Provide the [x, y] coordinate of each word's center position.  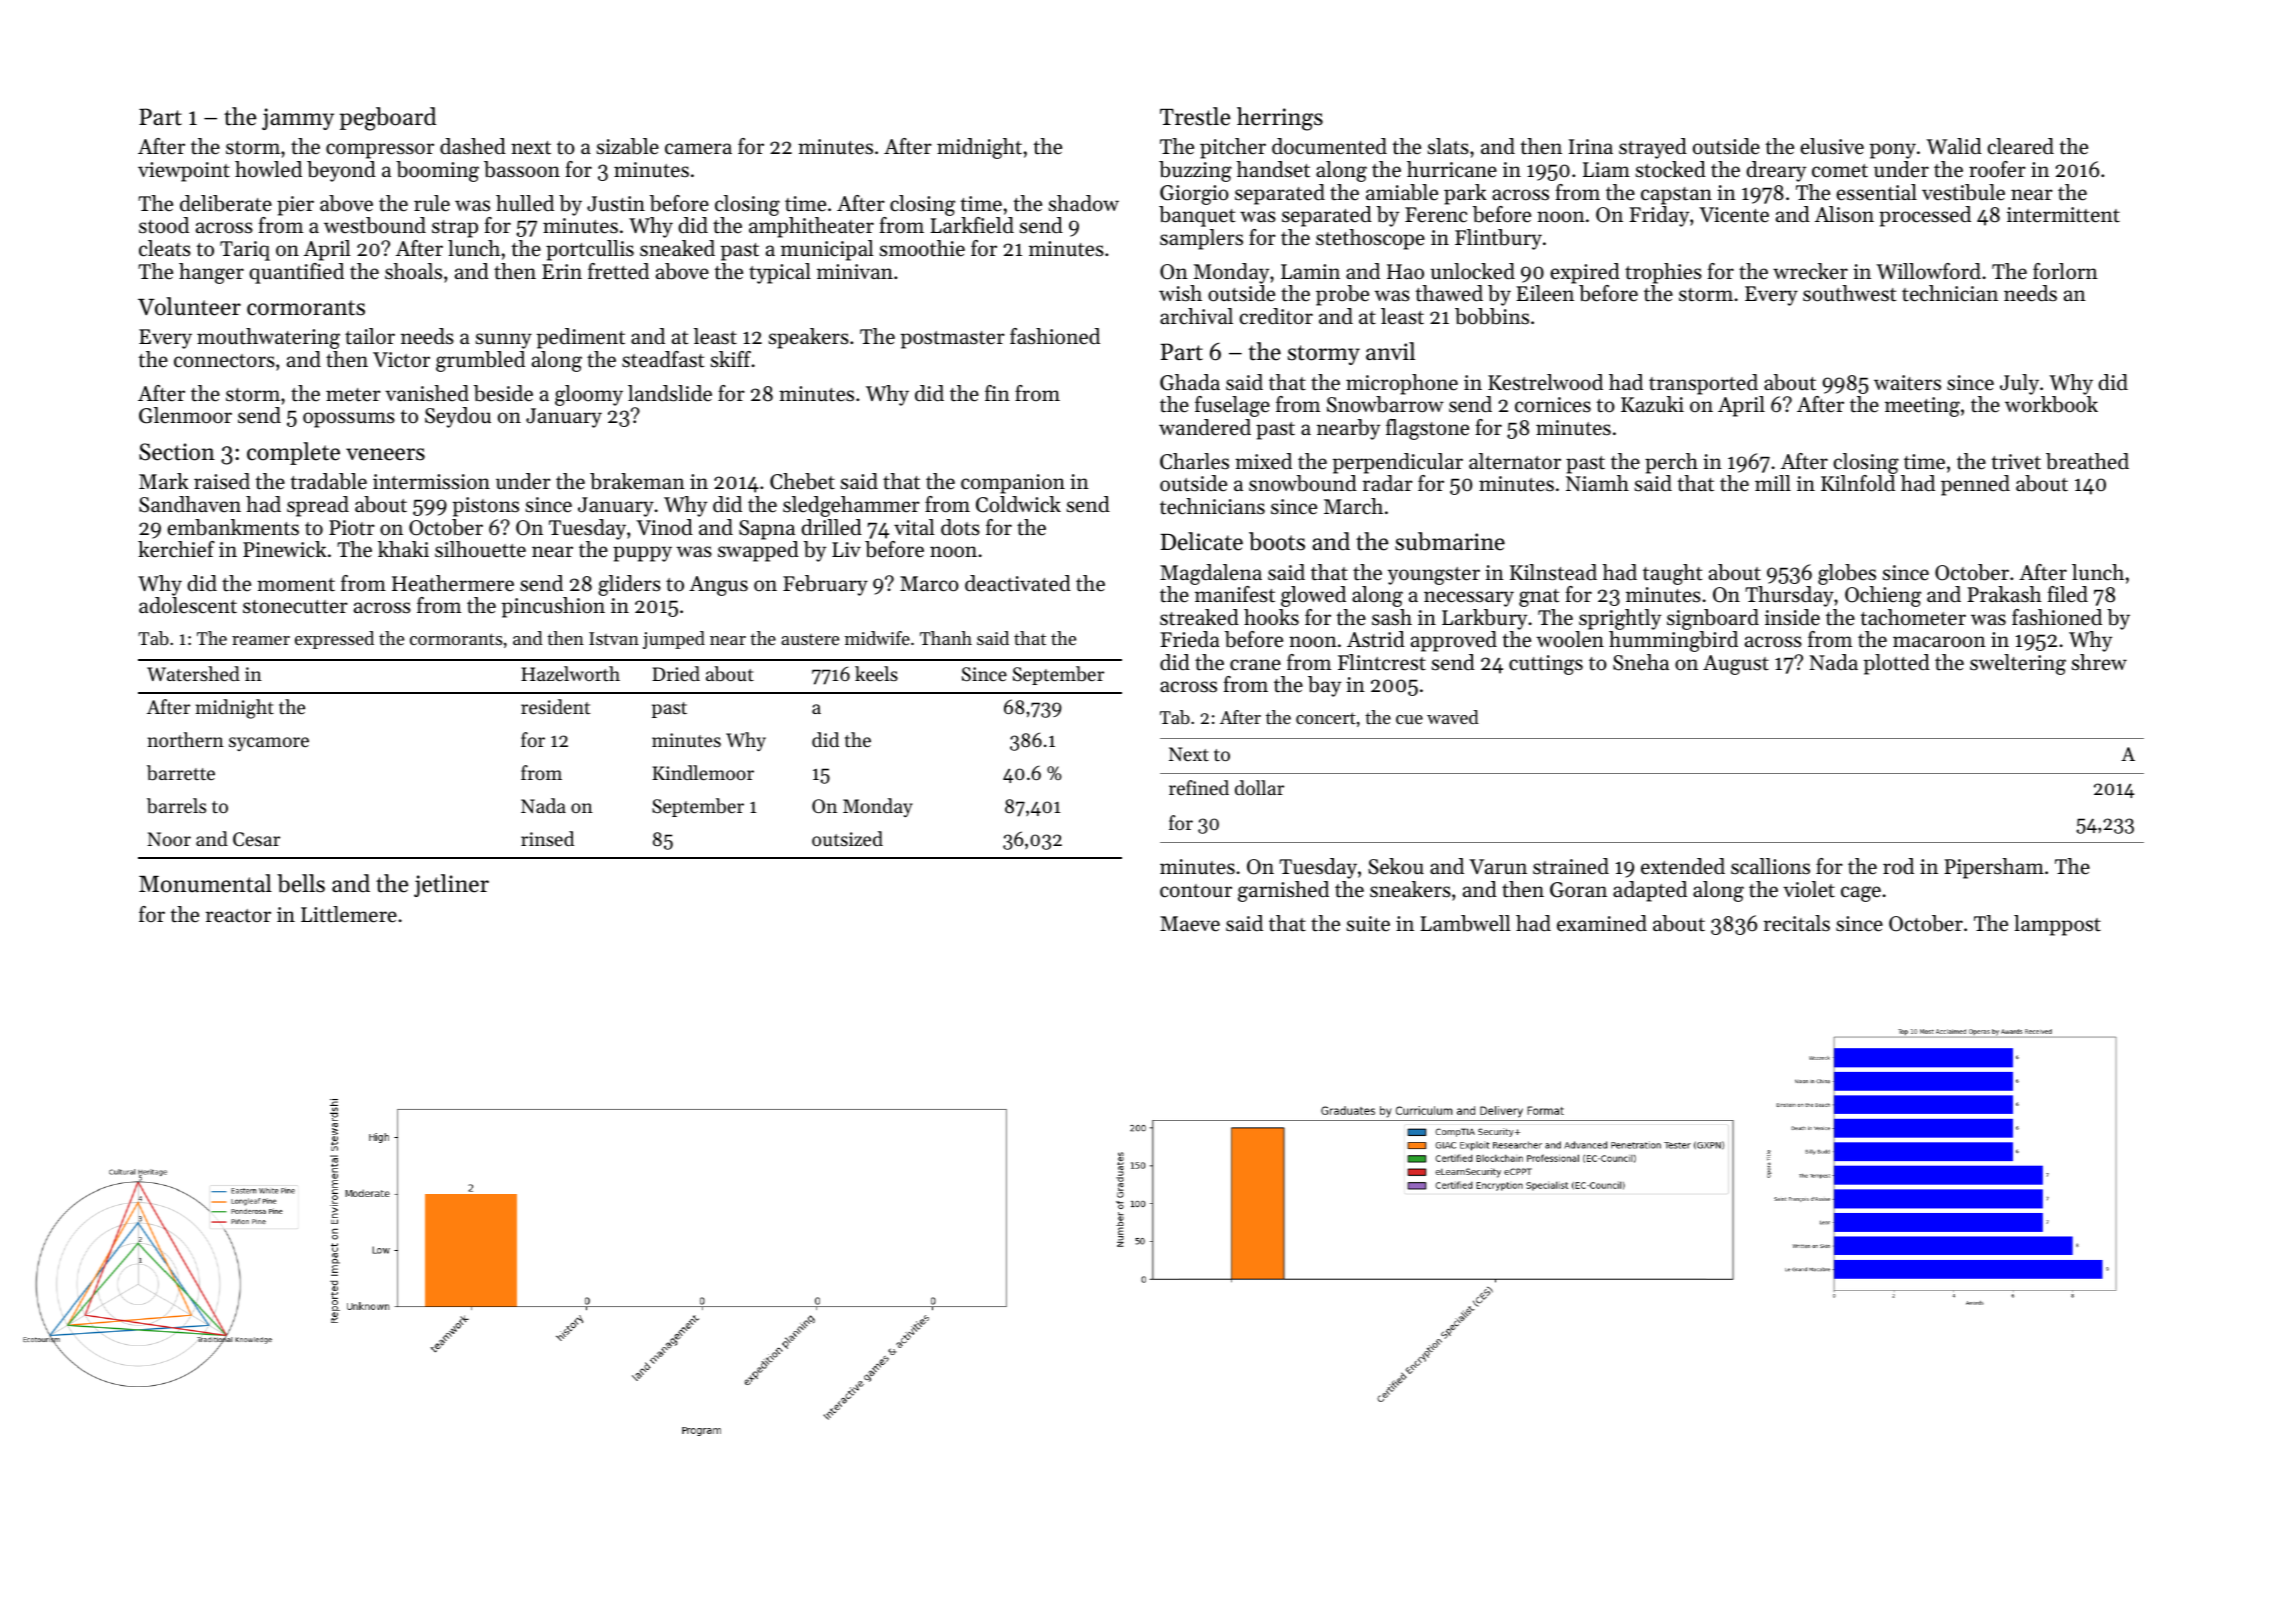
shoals [413, 271]
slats [1448, 146]
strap [455, 229]
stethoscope [1370, 239]
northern [186, 739]
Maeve [1190, 924]
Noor [169, 839]
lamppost [2057, 925]
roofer [1997, 169]
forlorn [2065, 271]
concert [1326, 718]
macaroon [1939, 642]
